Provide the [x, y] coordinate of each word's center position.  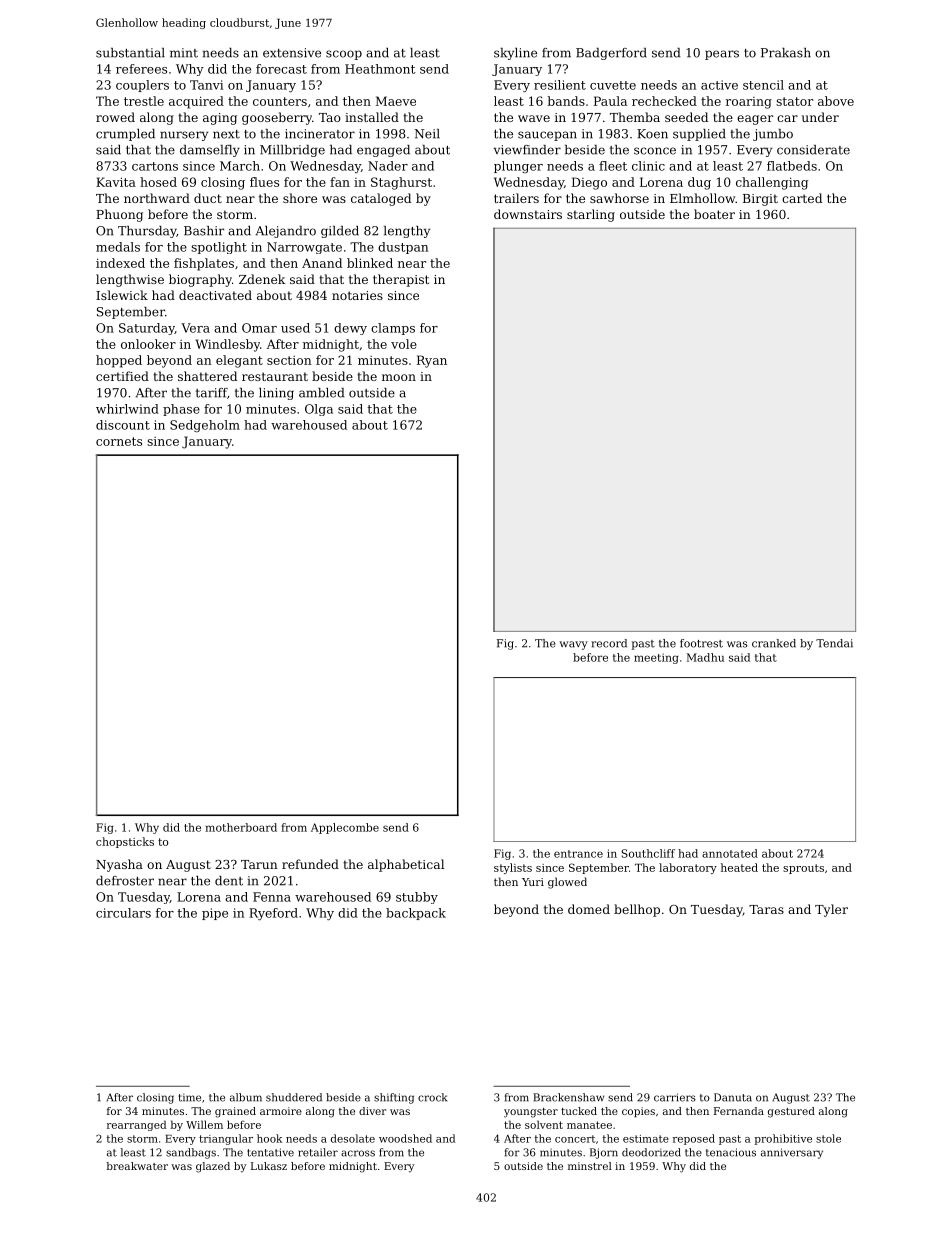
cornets [119, 441]
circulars [123, 913]
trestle [144, 101]
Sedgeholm [205, 426]
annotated [730, 853]
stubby [417, 898]
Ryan [432, 361]
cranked [774, 643]
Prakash [786, 53]
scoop [344, 55]
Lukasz [269, 1166]
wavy [573, 645]
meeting [656, 658]
